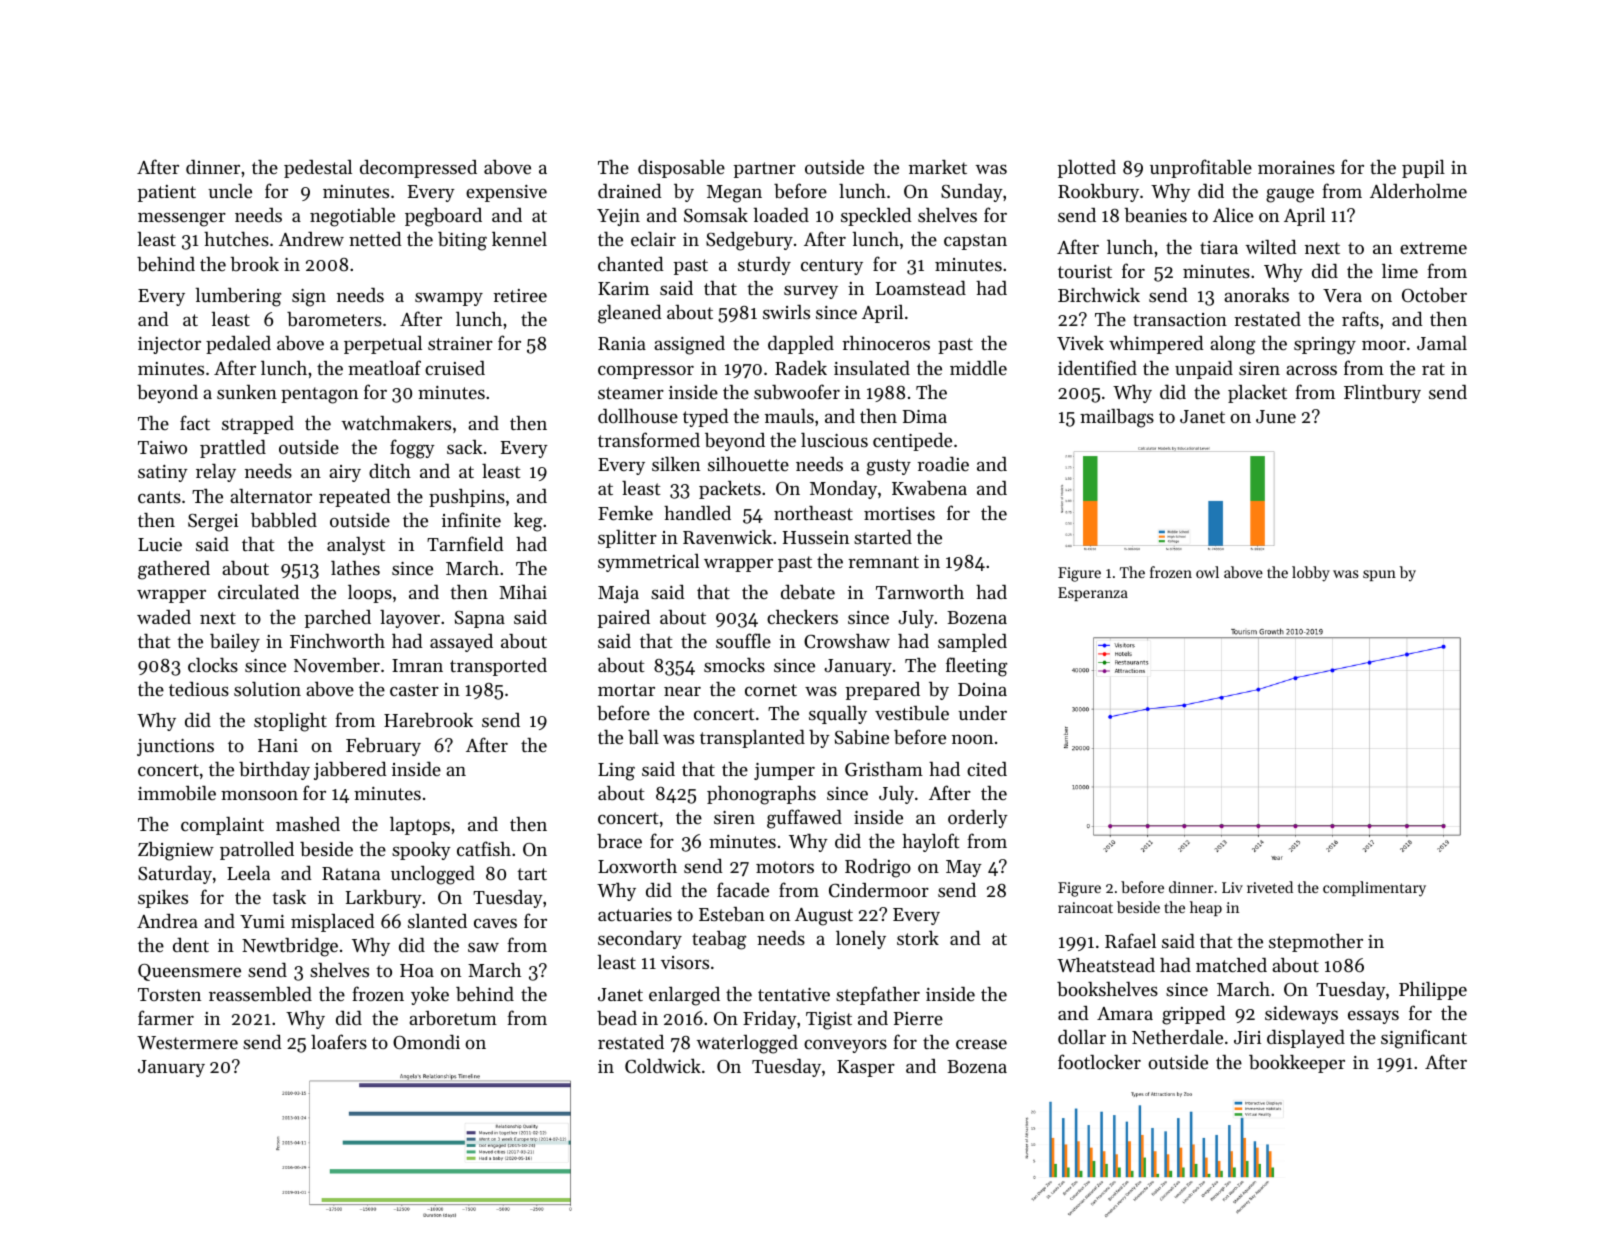 The image size is (1605, 1240). Describe the element at coordinates (1207, 572) in the image. I see `owl` at that location.
